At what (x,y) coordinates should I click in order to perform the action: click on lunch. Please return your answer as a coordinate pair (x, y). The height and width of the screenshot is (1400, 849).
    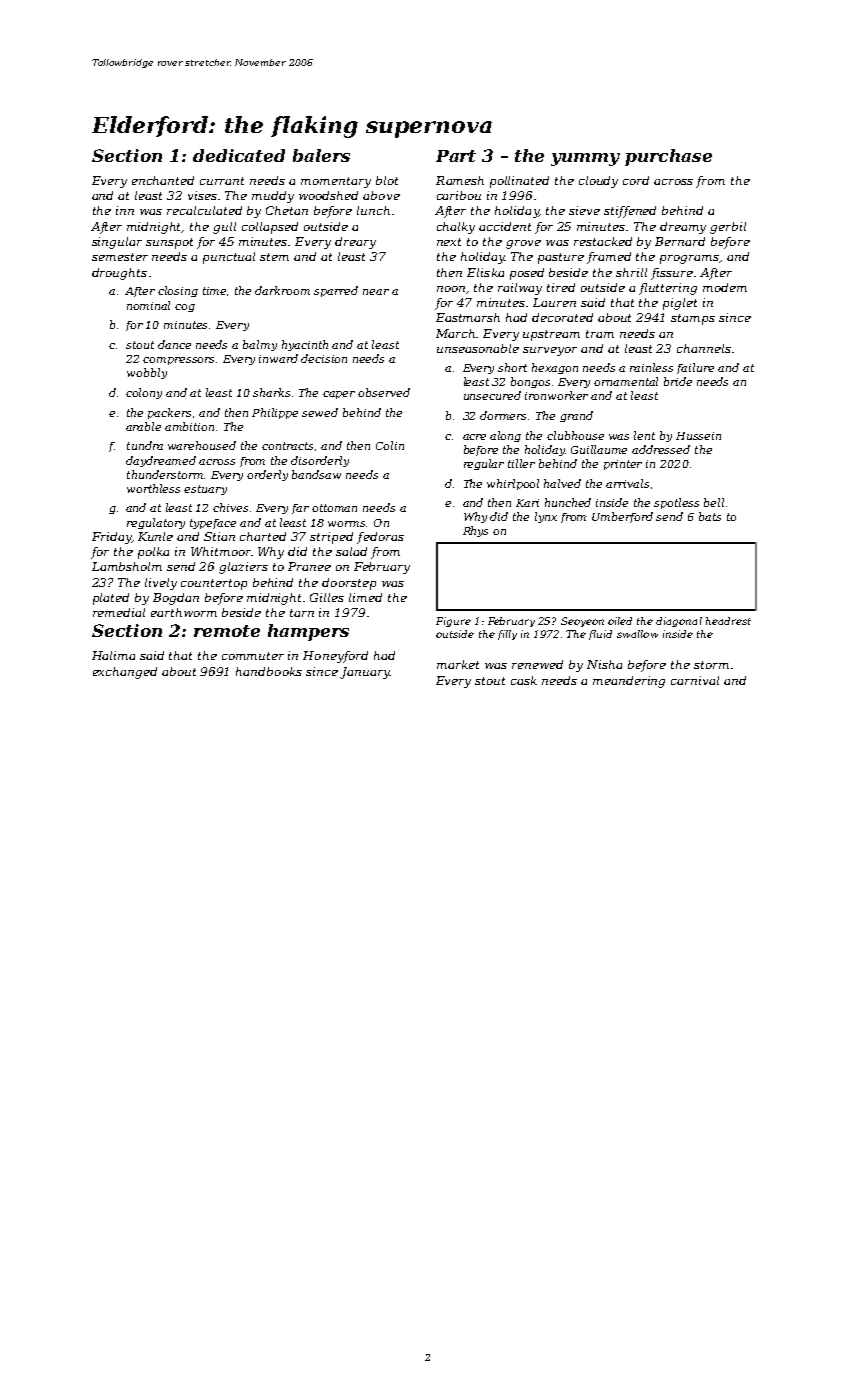
    Looking at the image, I should click on (373, 210).
